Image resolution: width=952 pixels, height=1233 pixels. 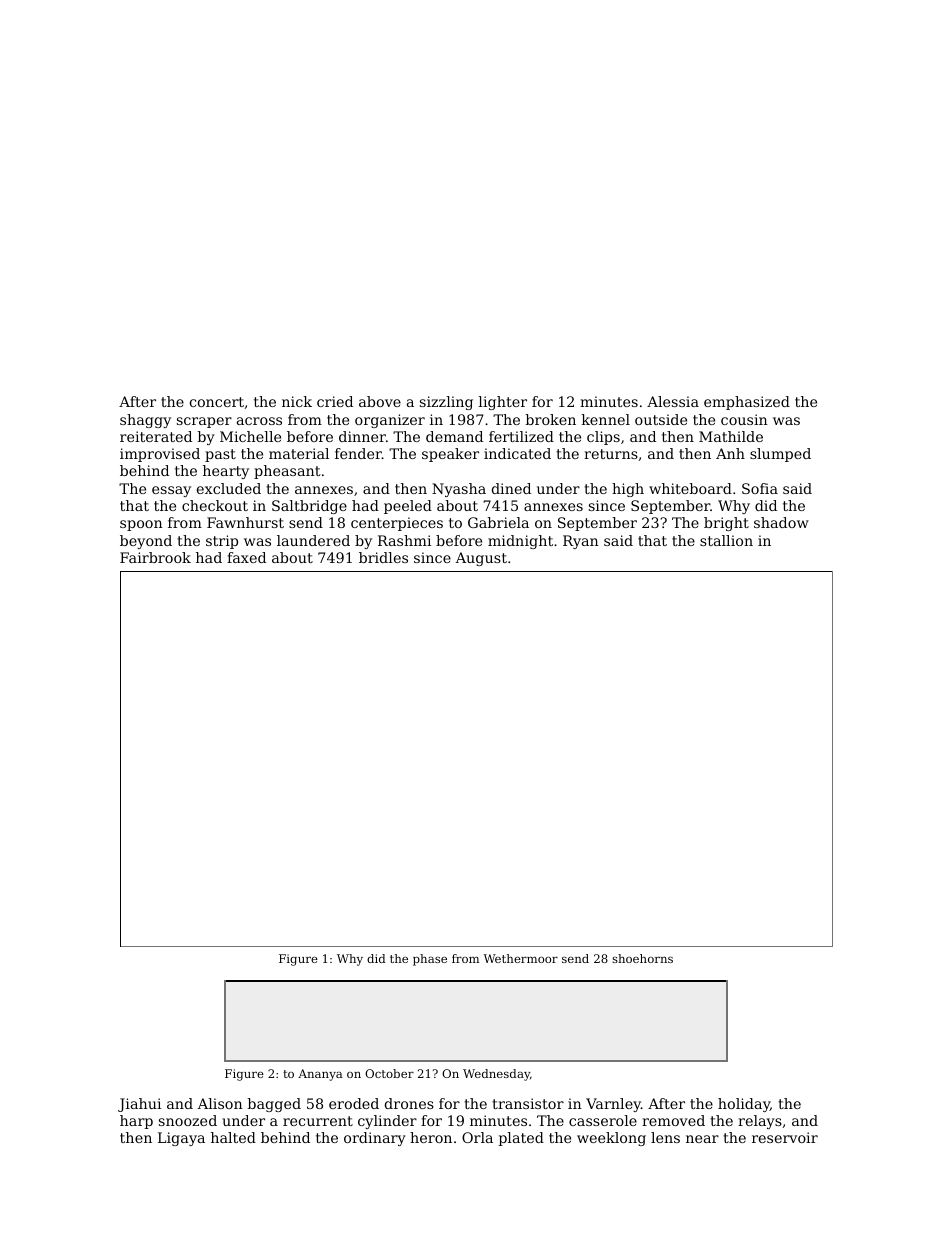 What do you see at coordinates (747, 403) in the image?
I see `emphasized` at bounding box center [747, 403].
